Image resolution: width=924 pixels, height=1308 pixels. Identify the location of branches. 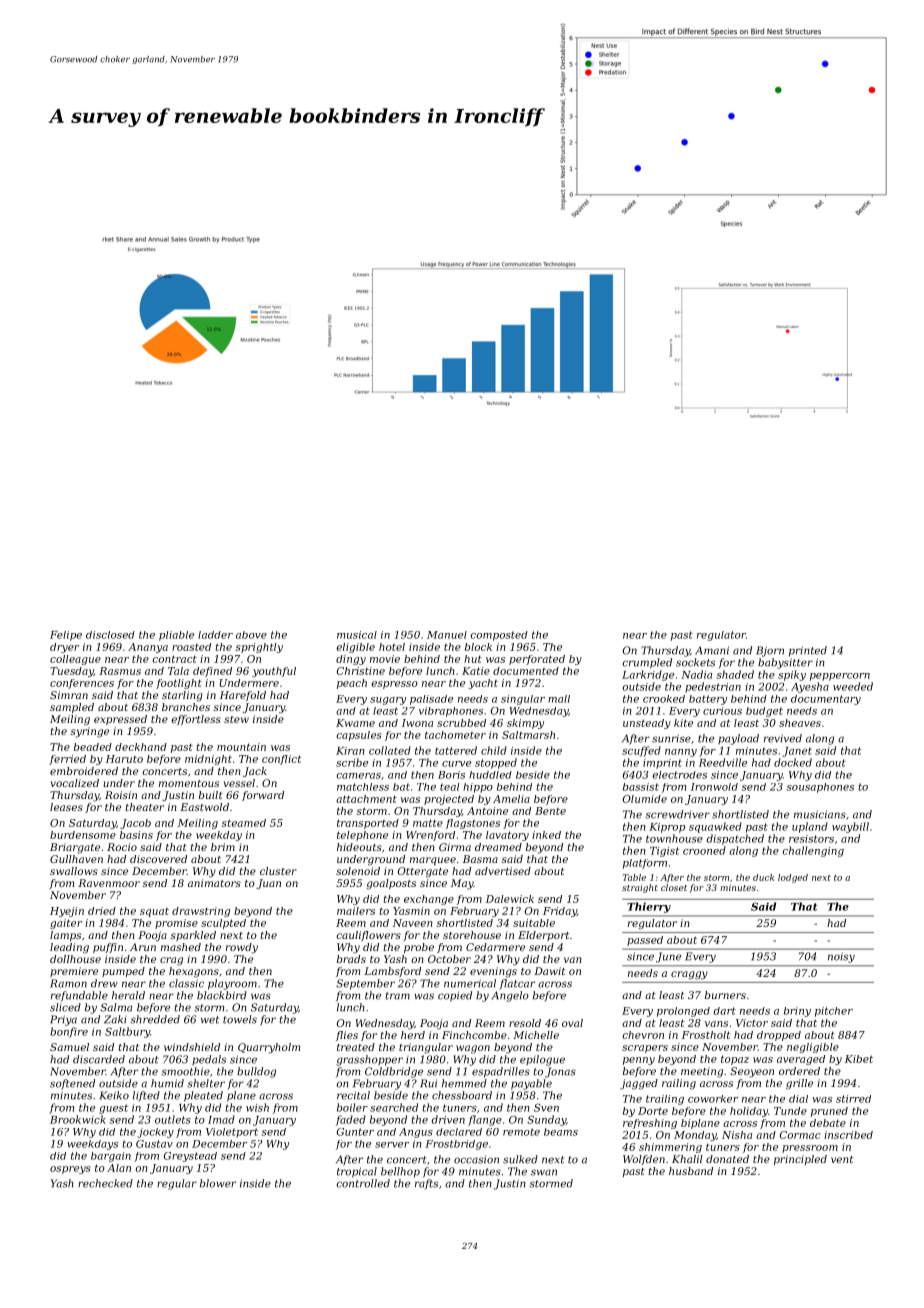
(186, 707).
